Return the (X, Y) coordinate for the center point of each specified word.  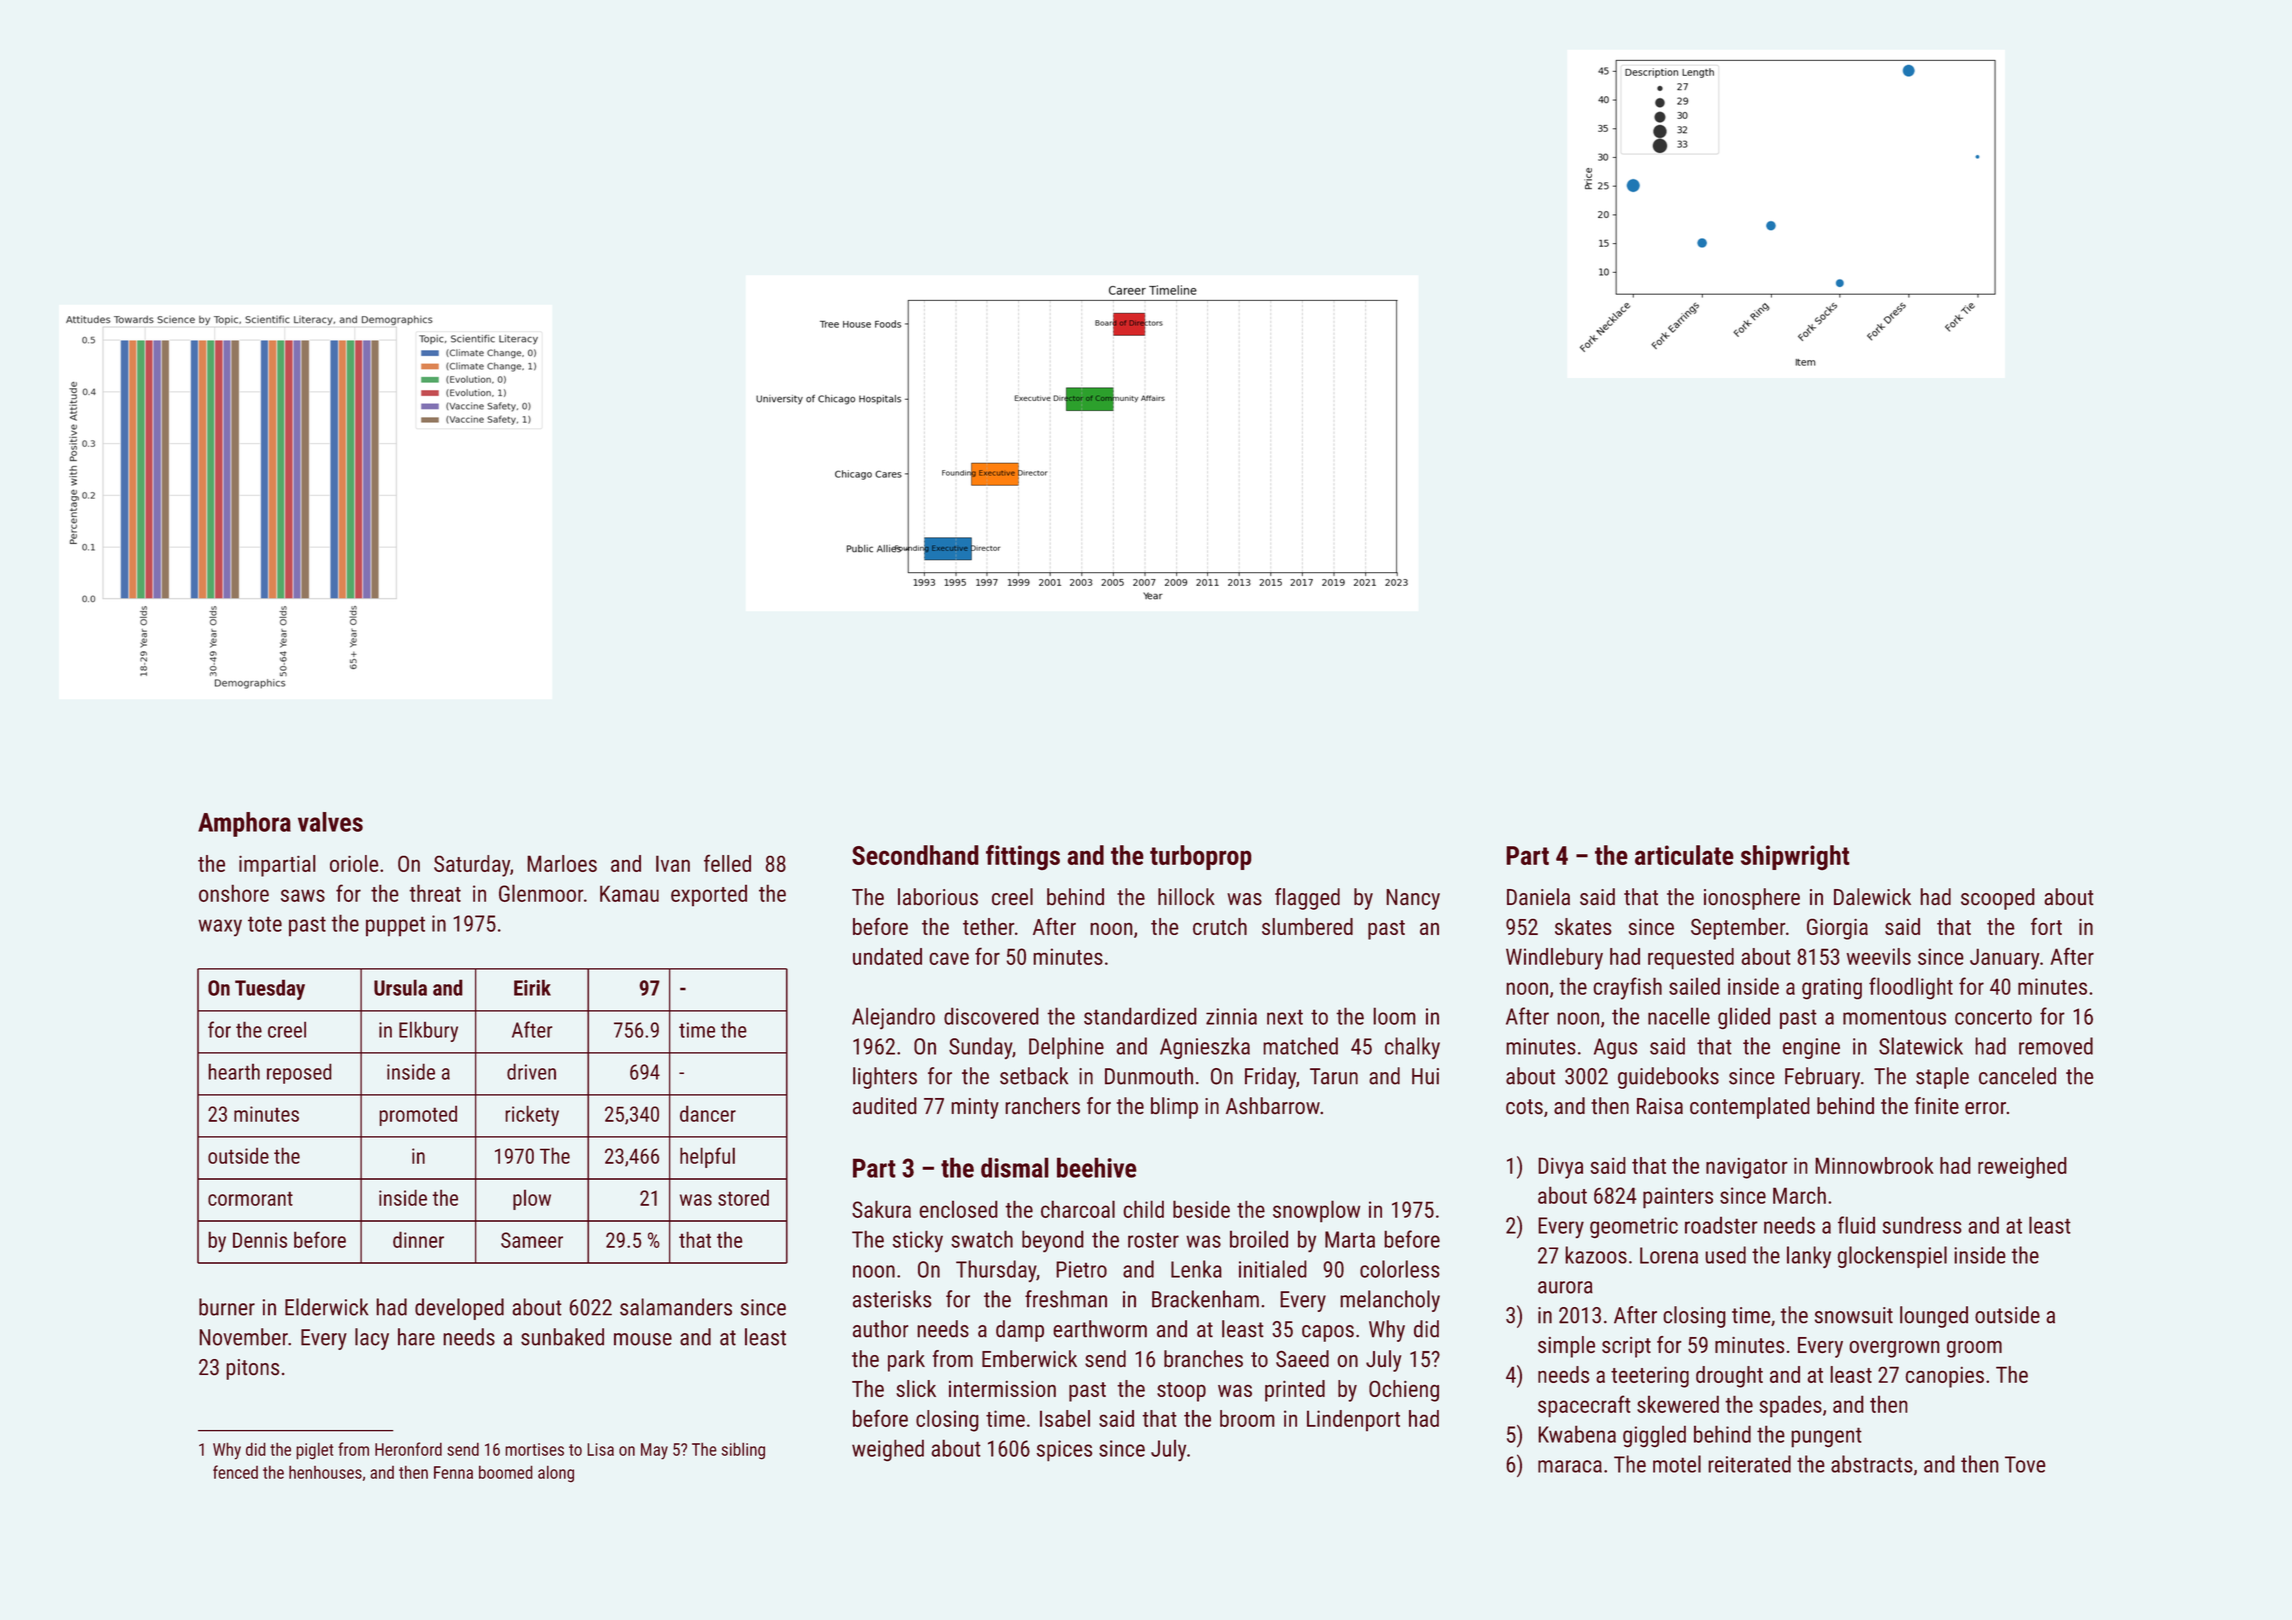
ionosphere (1752, 899)
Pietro (1081, 1269)
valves (330, 822)
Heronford (408, 1449)
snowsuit (1854, 1315)
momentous (1894, 1017)
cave (949, 958)
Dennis (260, 1240)
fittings (1023, 857)
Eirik (532, 987)
